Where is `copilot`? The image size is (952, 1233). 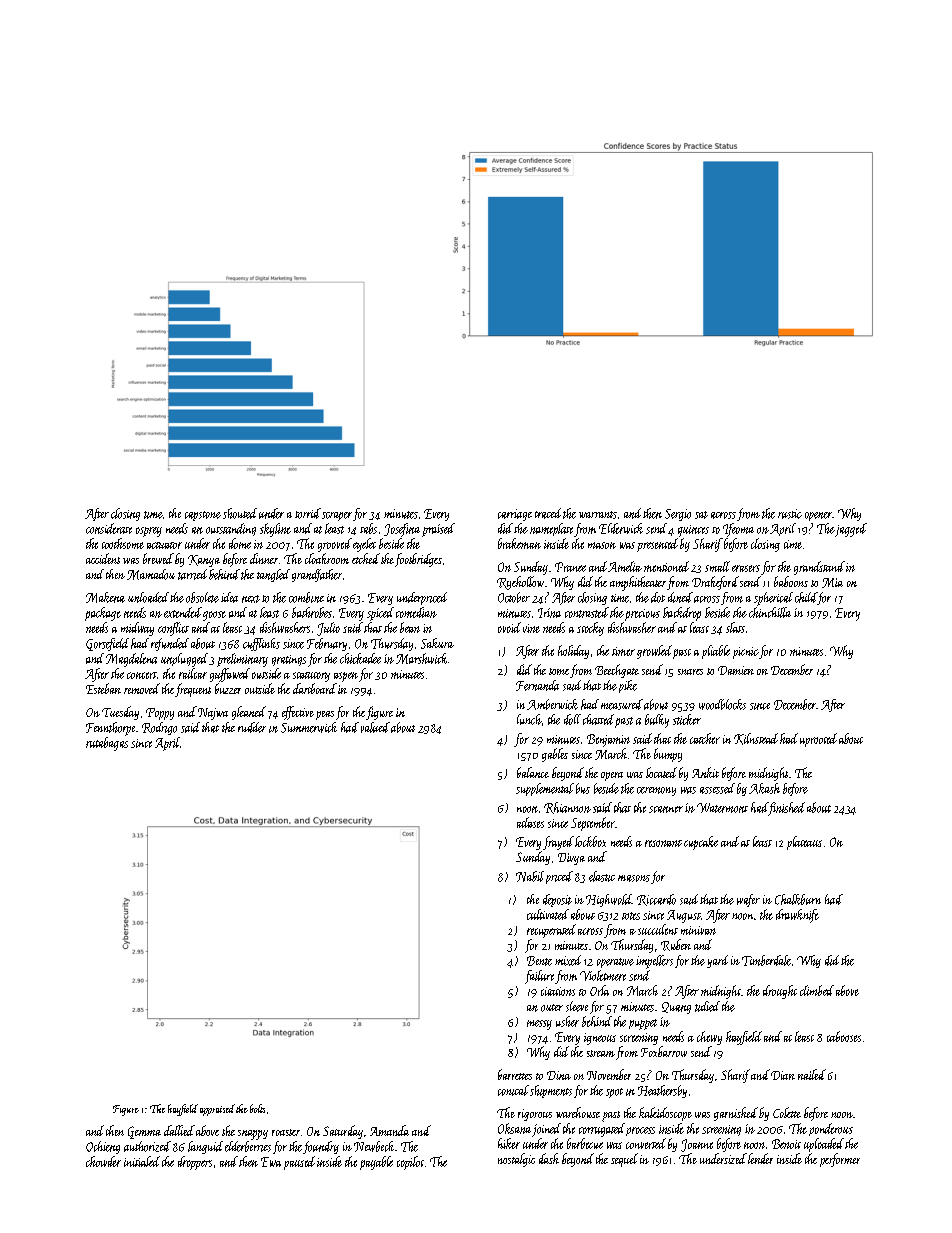
copilot is located at coordinates (410, 1163).
